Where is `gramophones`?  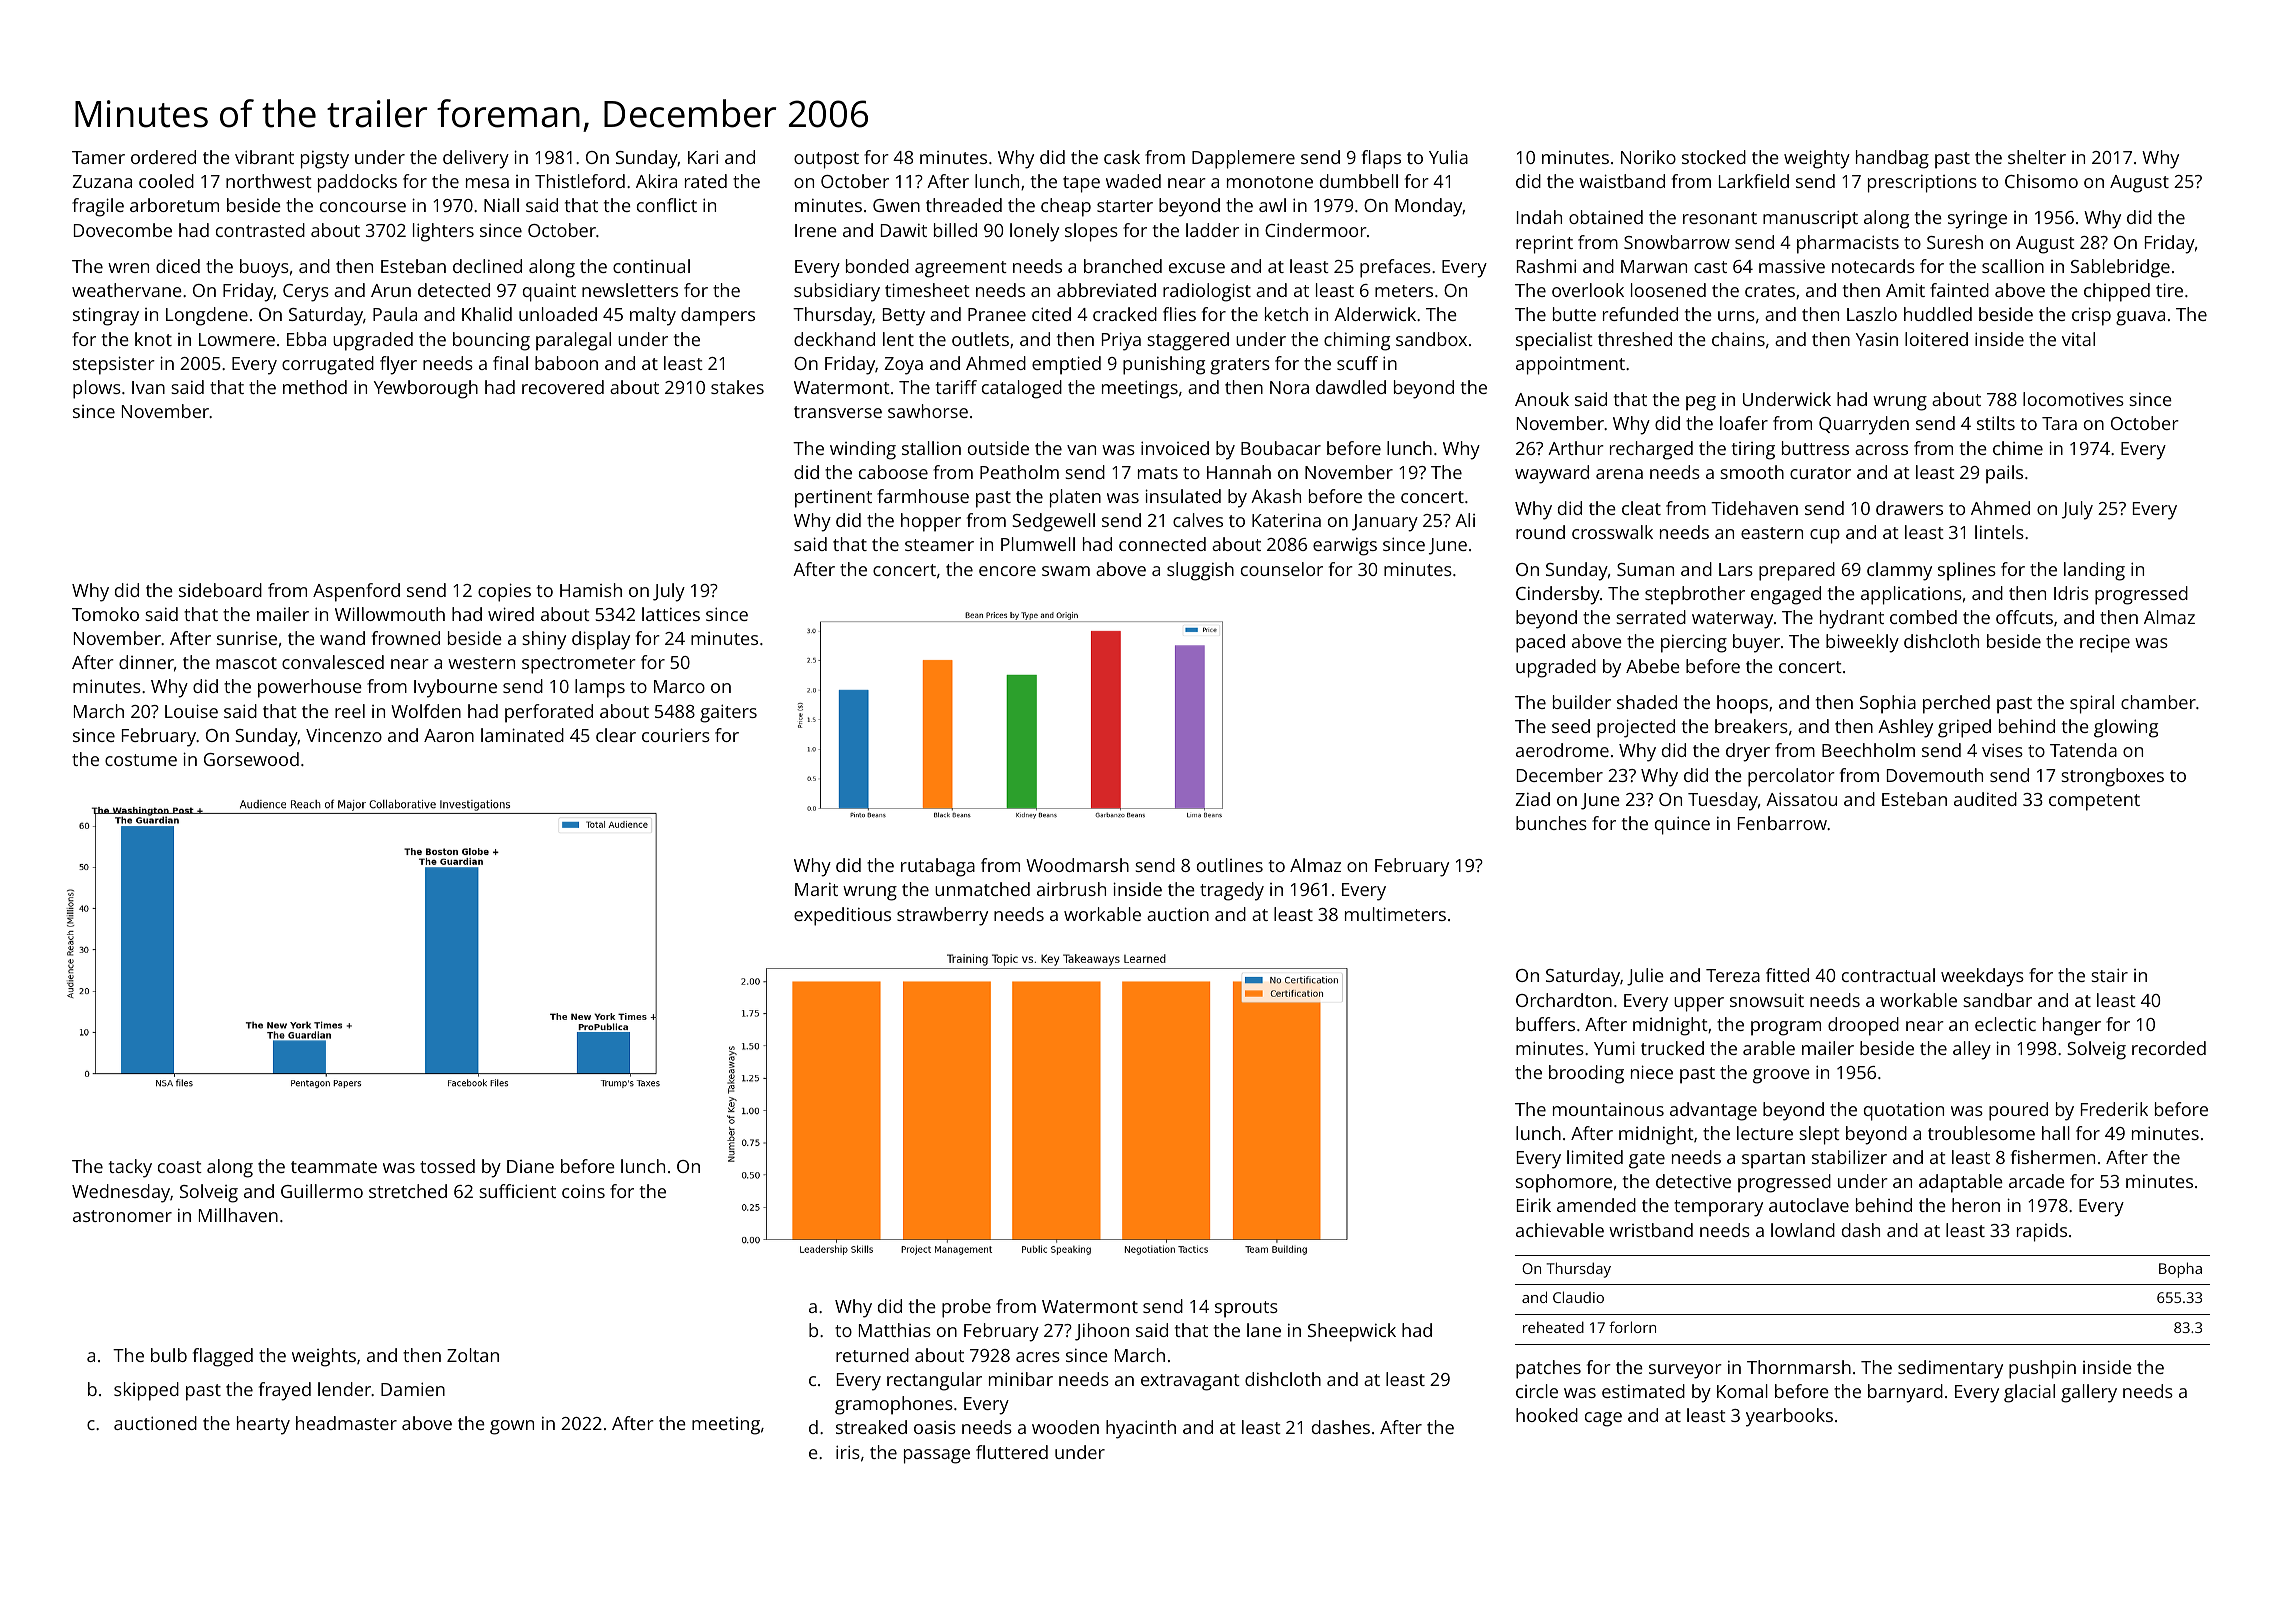 gramophones is located at coordinates (894, 1405).
